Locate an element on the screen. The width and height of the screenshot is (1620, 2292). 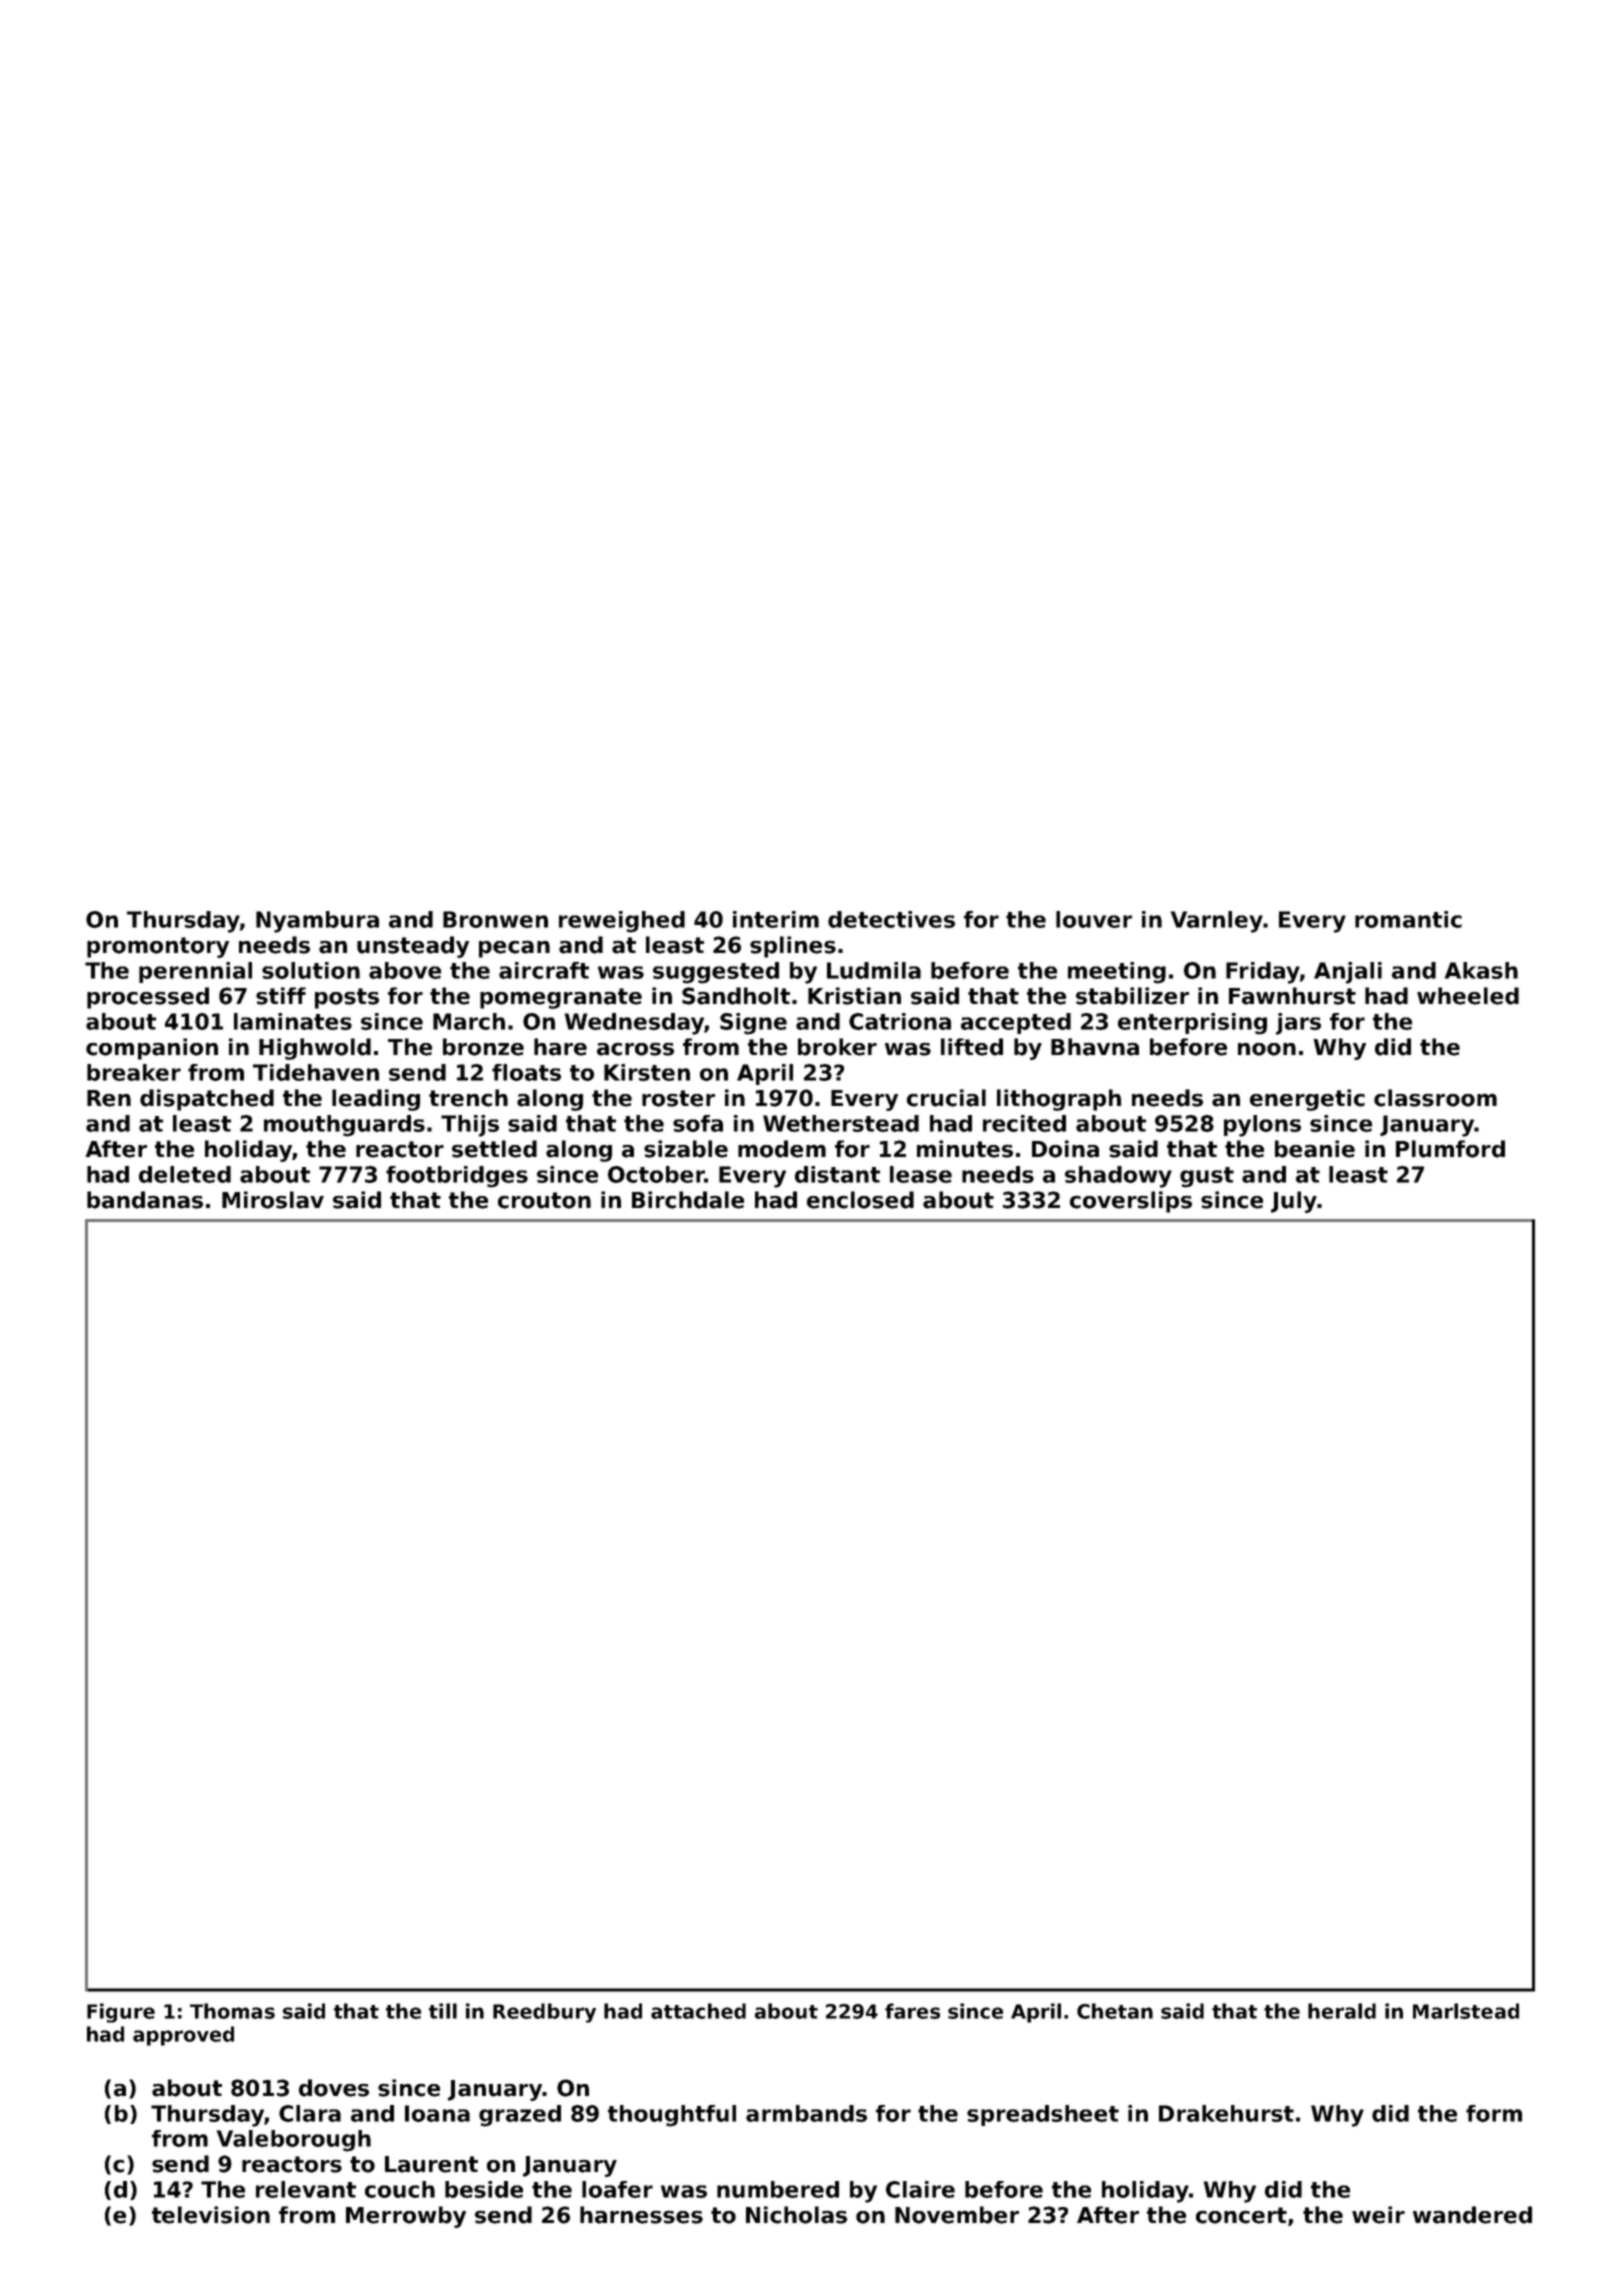
television is located at coordinates (211, 2215).
